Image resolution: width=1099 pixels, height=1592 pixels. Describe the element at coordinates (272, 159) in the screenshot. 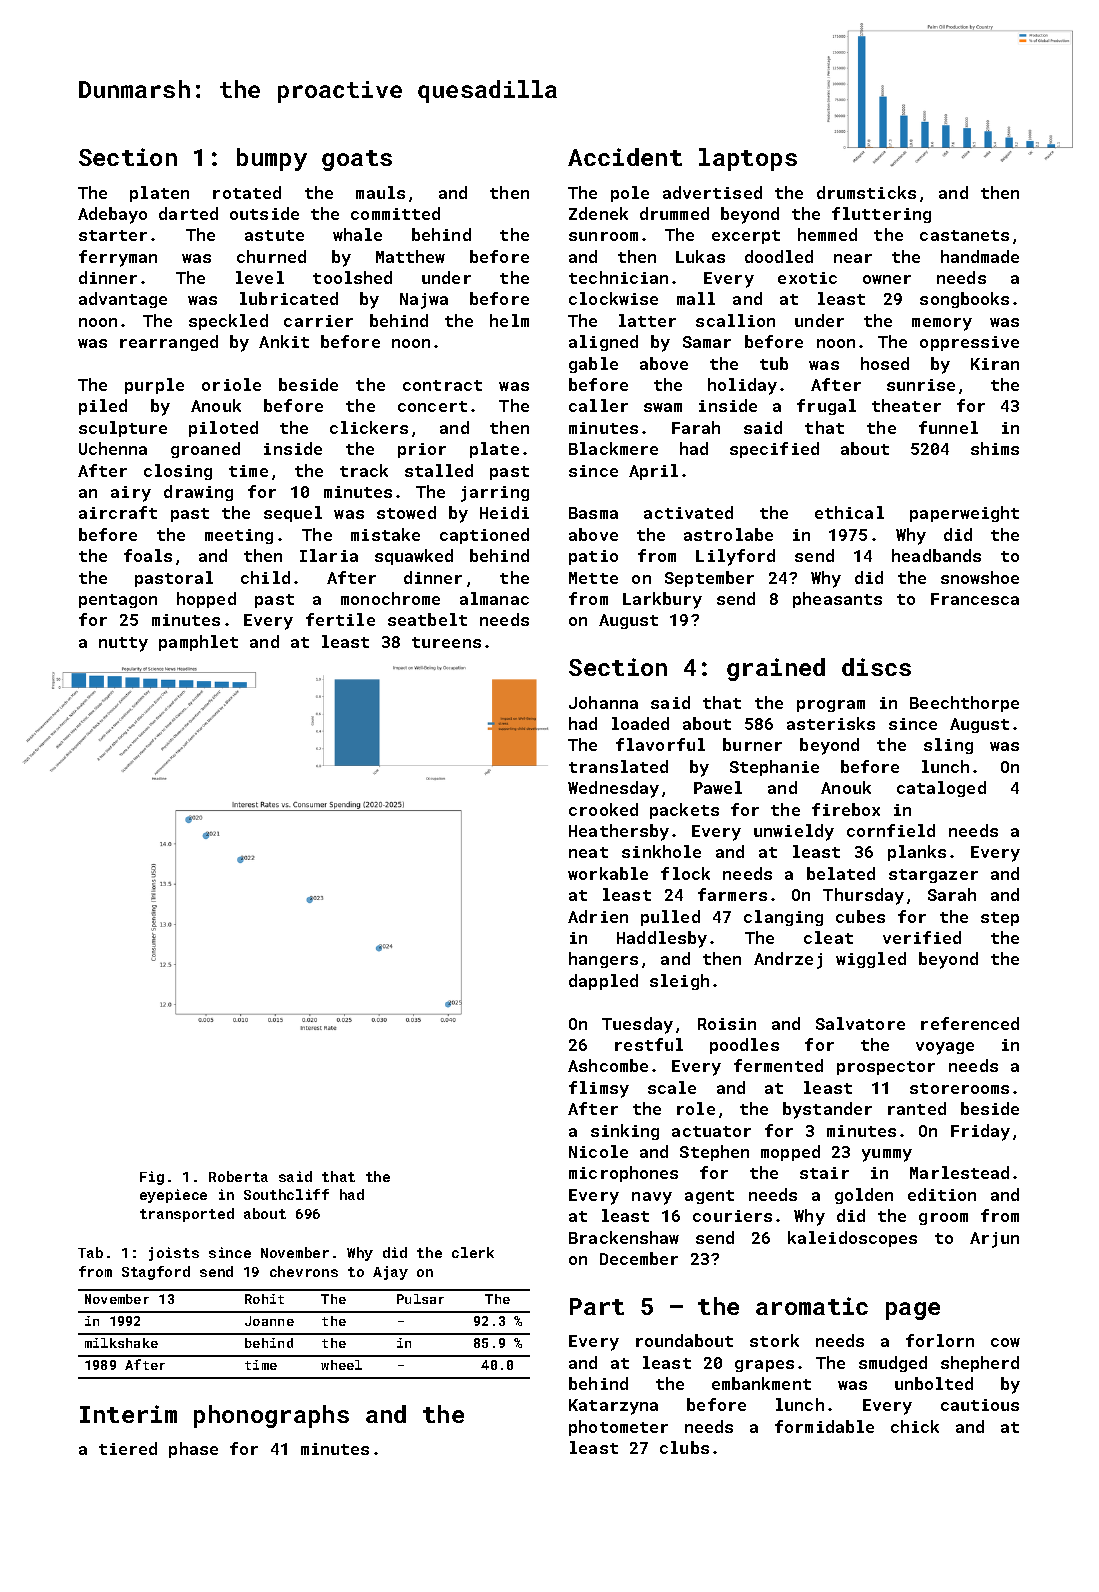

I see `bumpy` at that location.
